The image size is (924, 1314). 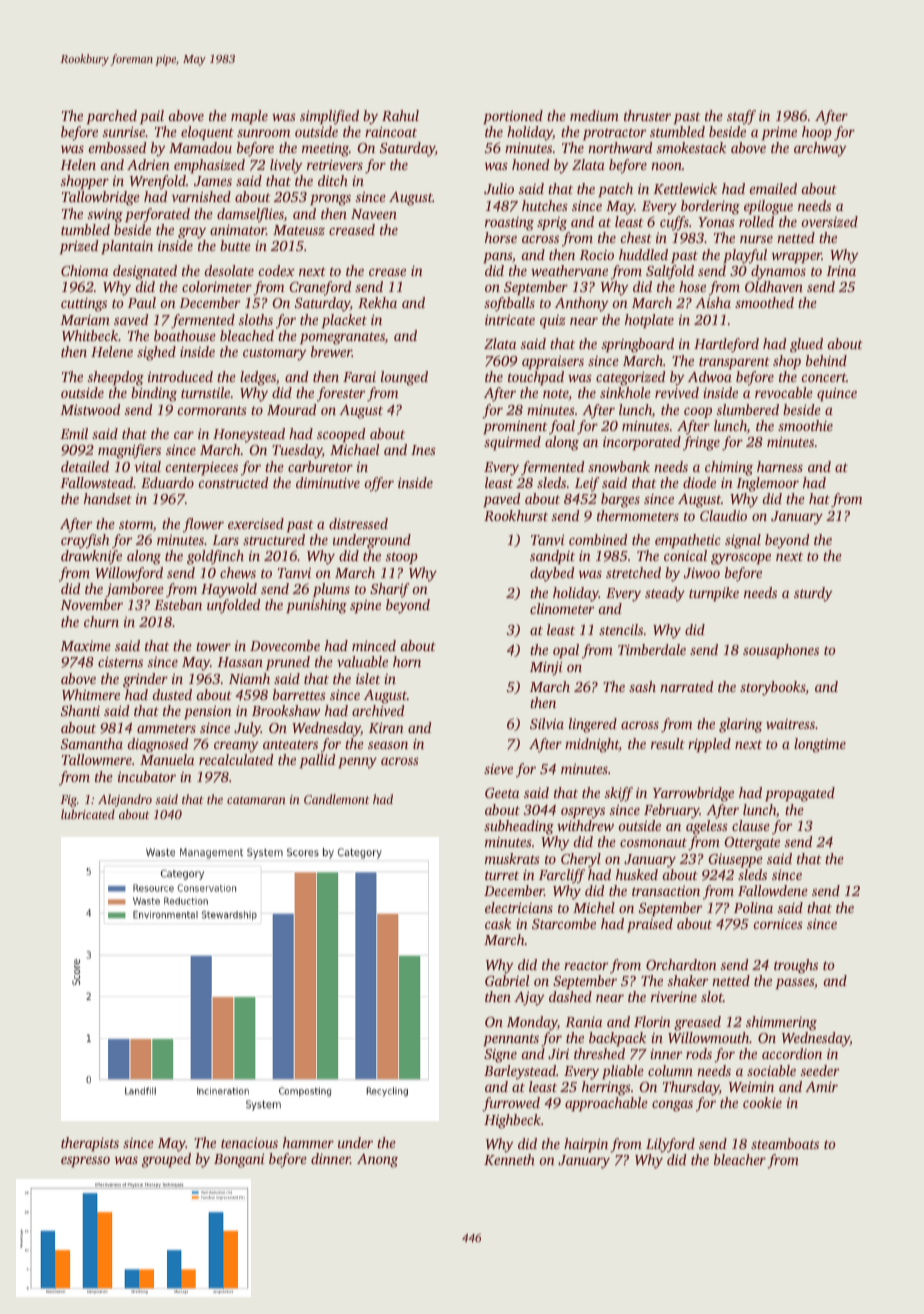 I want to click on Claudio, so click(x=723, y=515).
